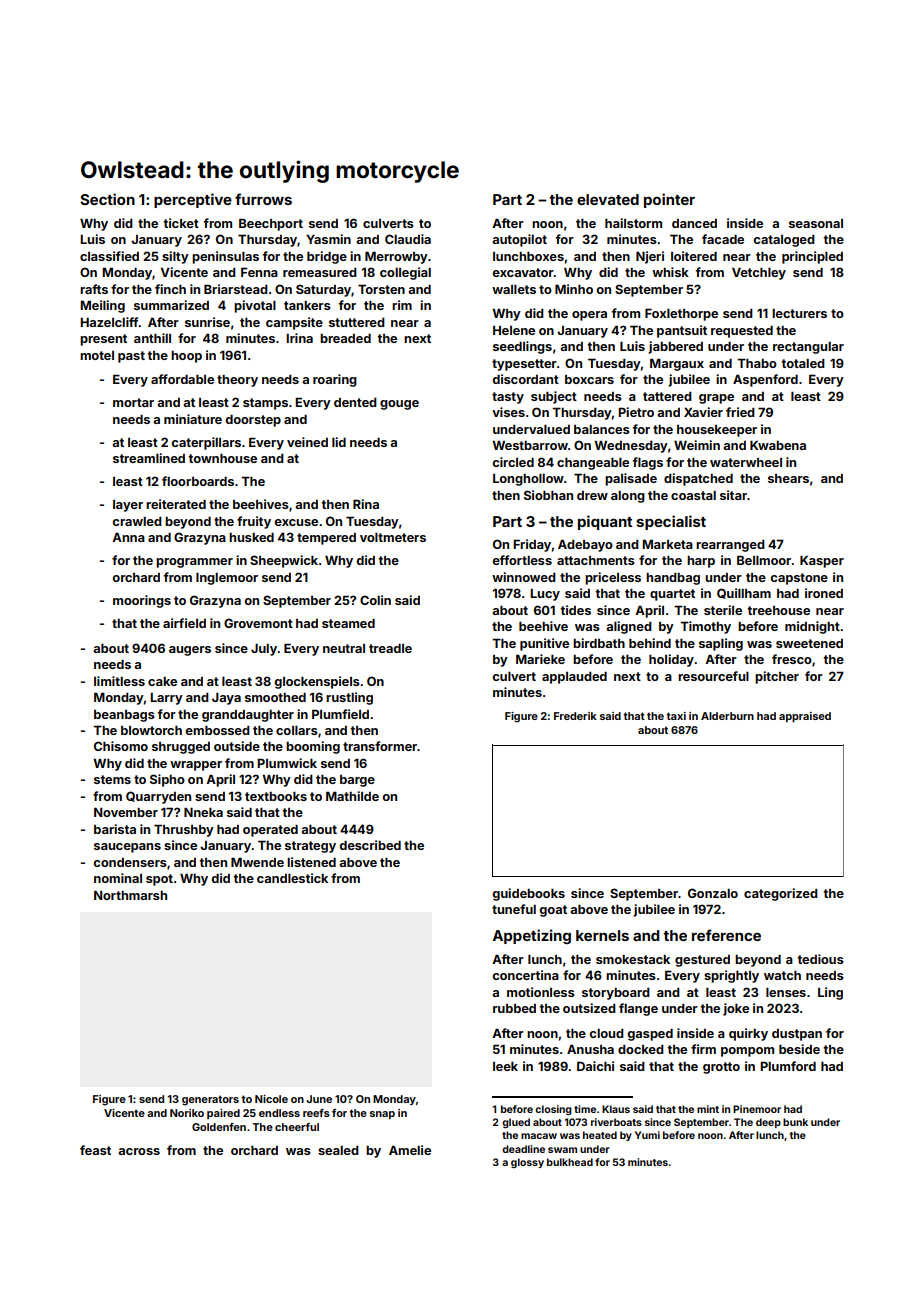 Image resolution: width=924 pixels, height=1311 pixels. Describe the element at coordinates (137, 521) in the image. I see `crawled` at that location.
